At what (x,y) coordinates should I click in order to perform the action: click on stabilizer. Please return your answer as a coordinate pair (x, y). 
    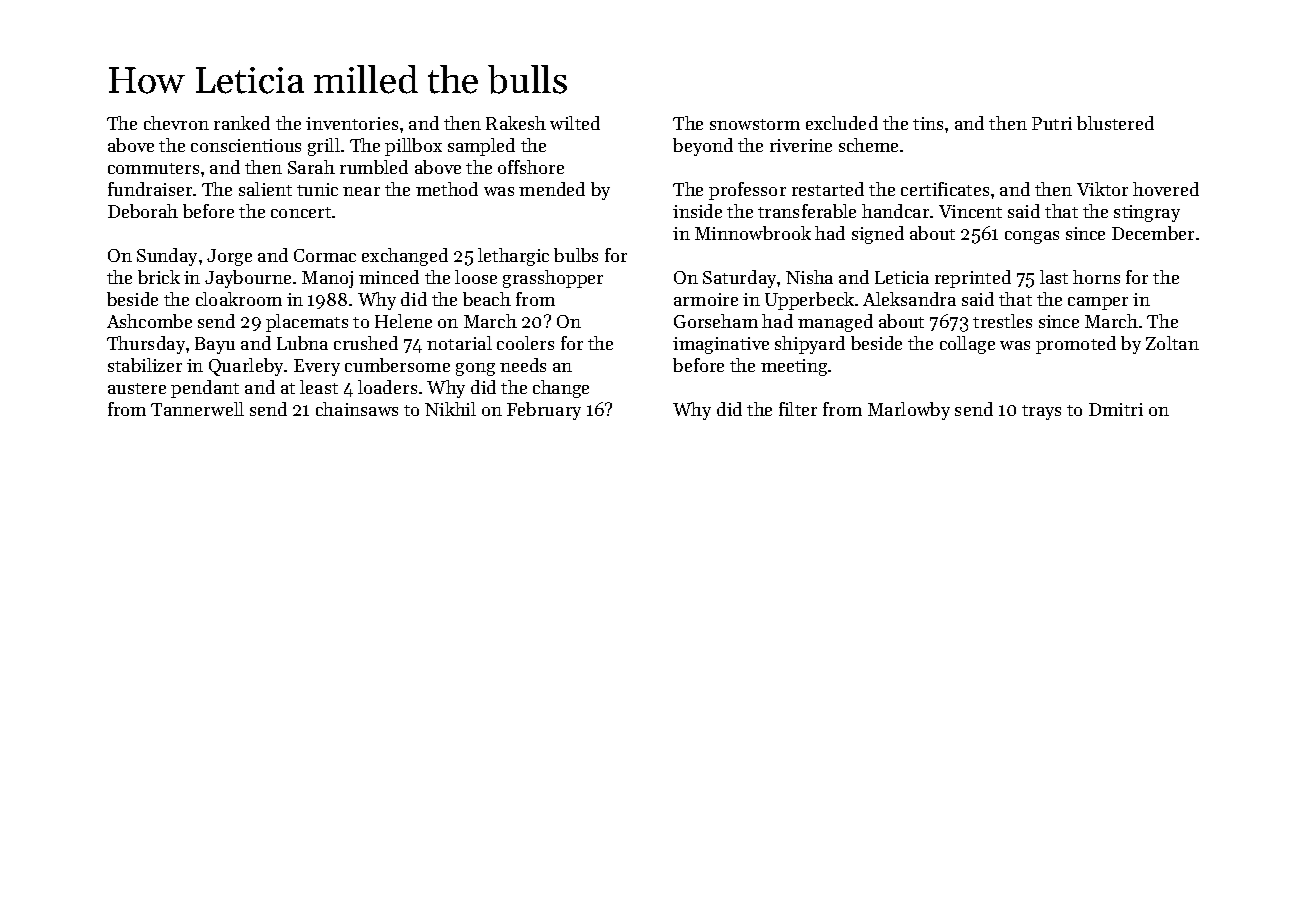
    Looking at the image, I should click on (145, 365).
